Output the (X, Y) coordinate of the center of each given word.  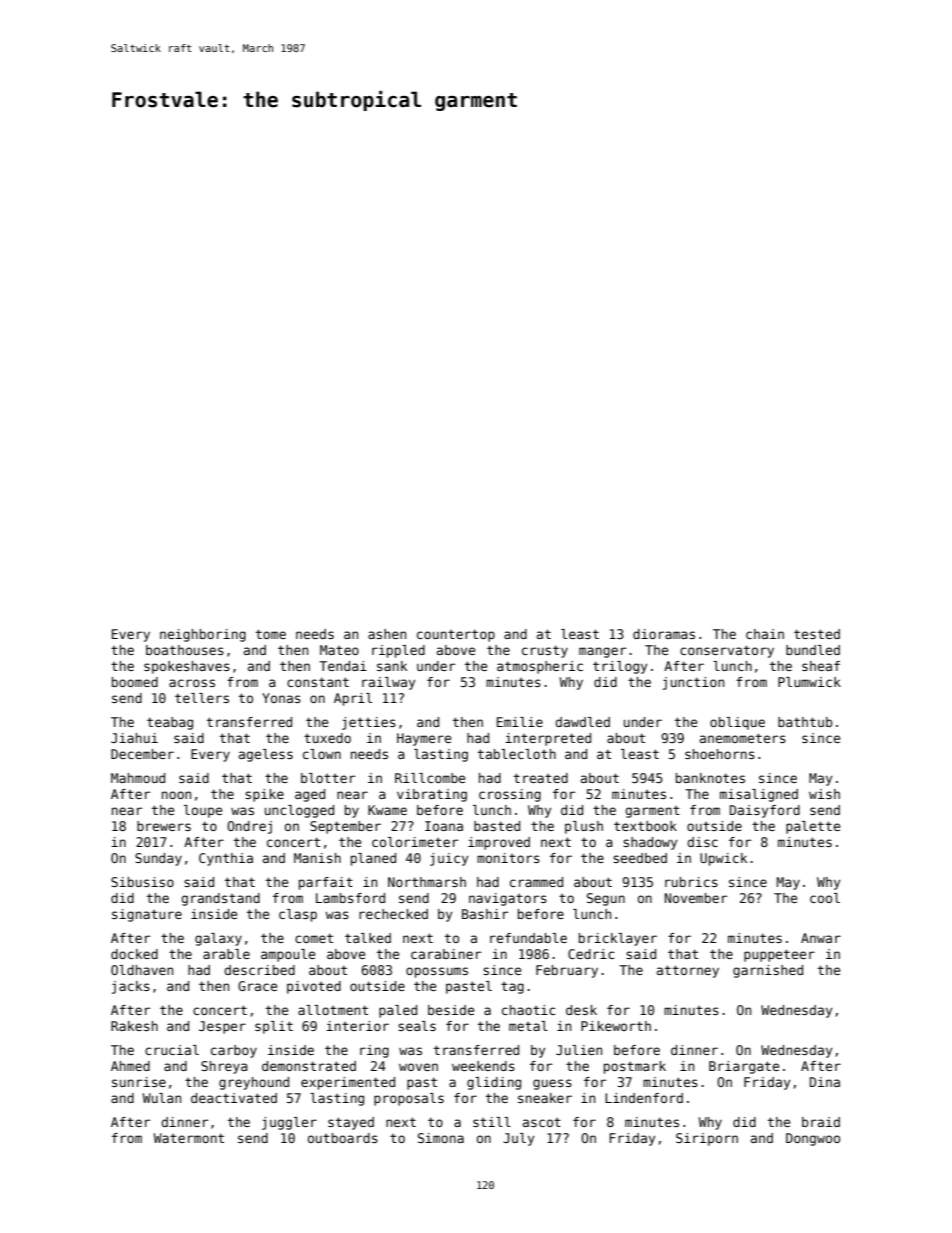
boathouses (185, 650)
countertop (456, 635)
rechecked (393, 914)
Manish (317, 858)
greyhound (254, 1083)
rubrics (691, 882)
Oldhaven (142, 970)
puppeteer (779, 955)
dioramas (664, 634)
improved (499, 843)
